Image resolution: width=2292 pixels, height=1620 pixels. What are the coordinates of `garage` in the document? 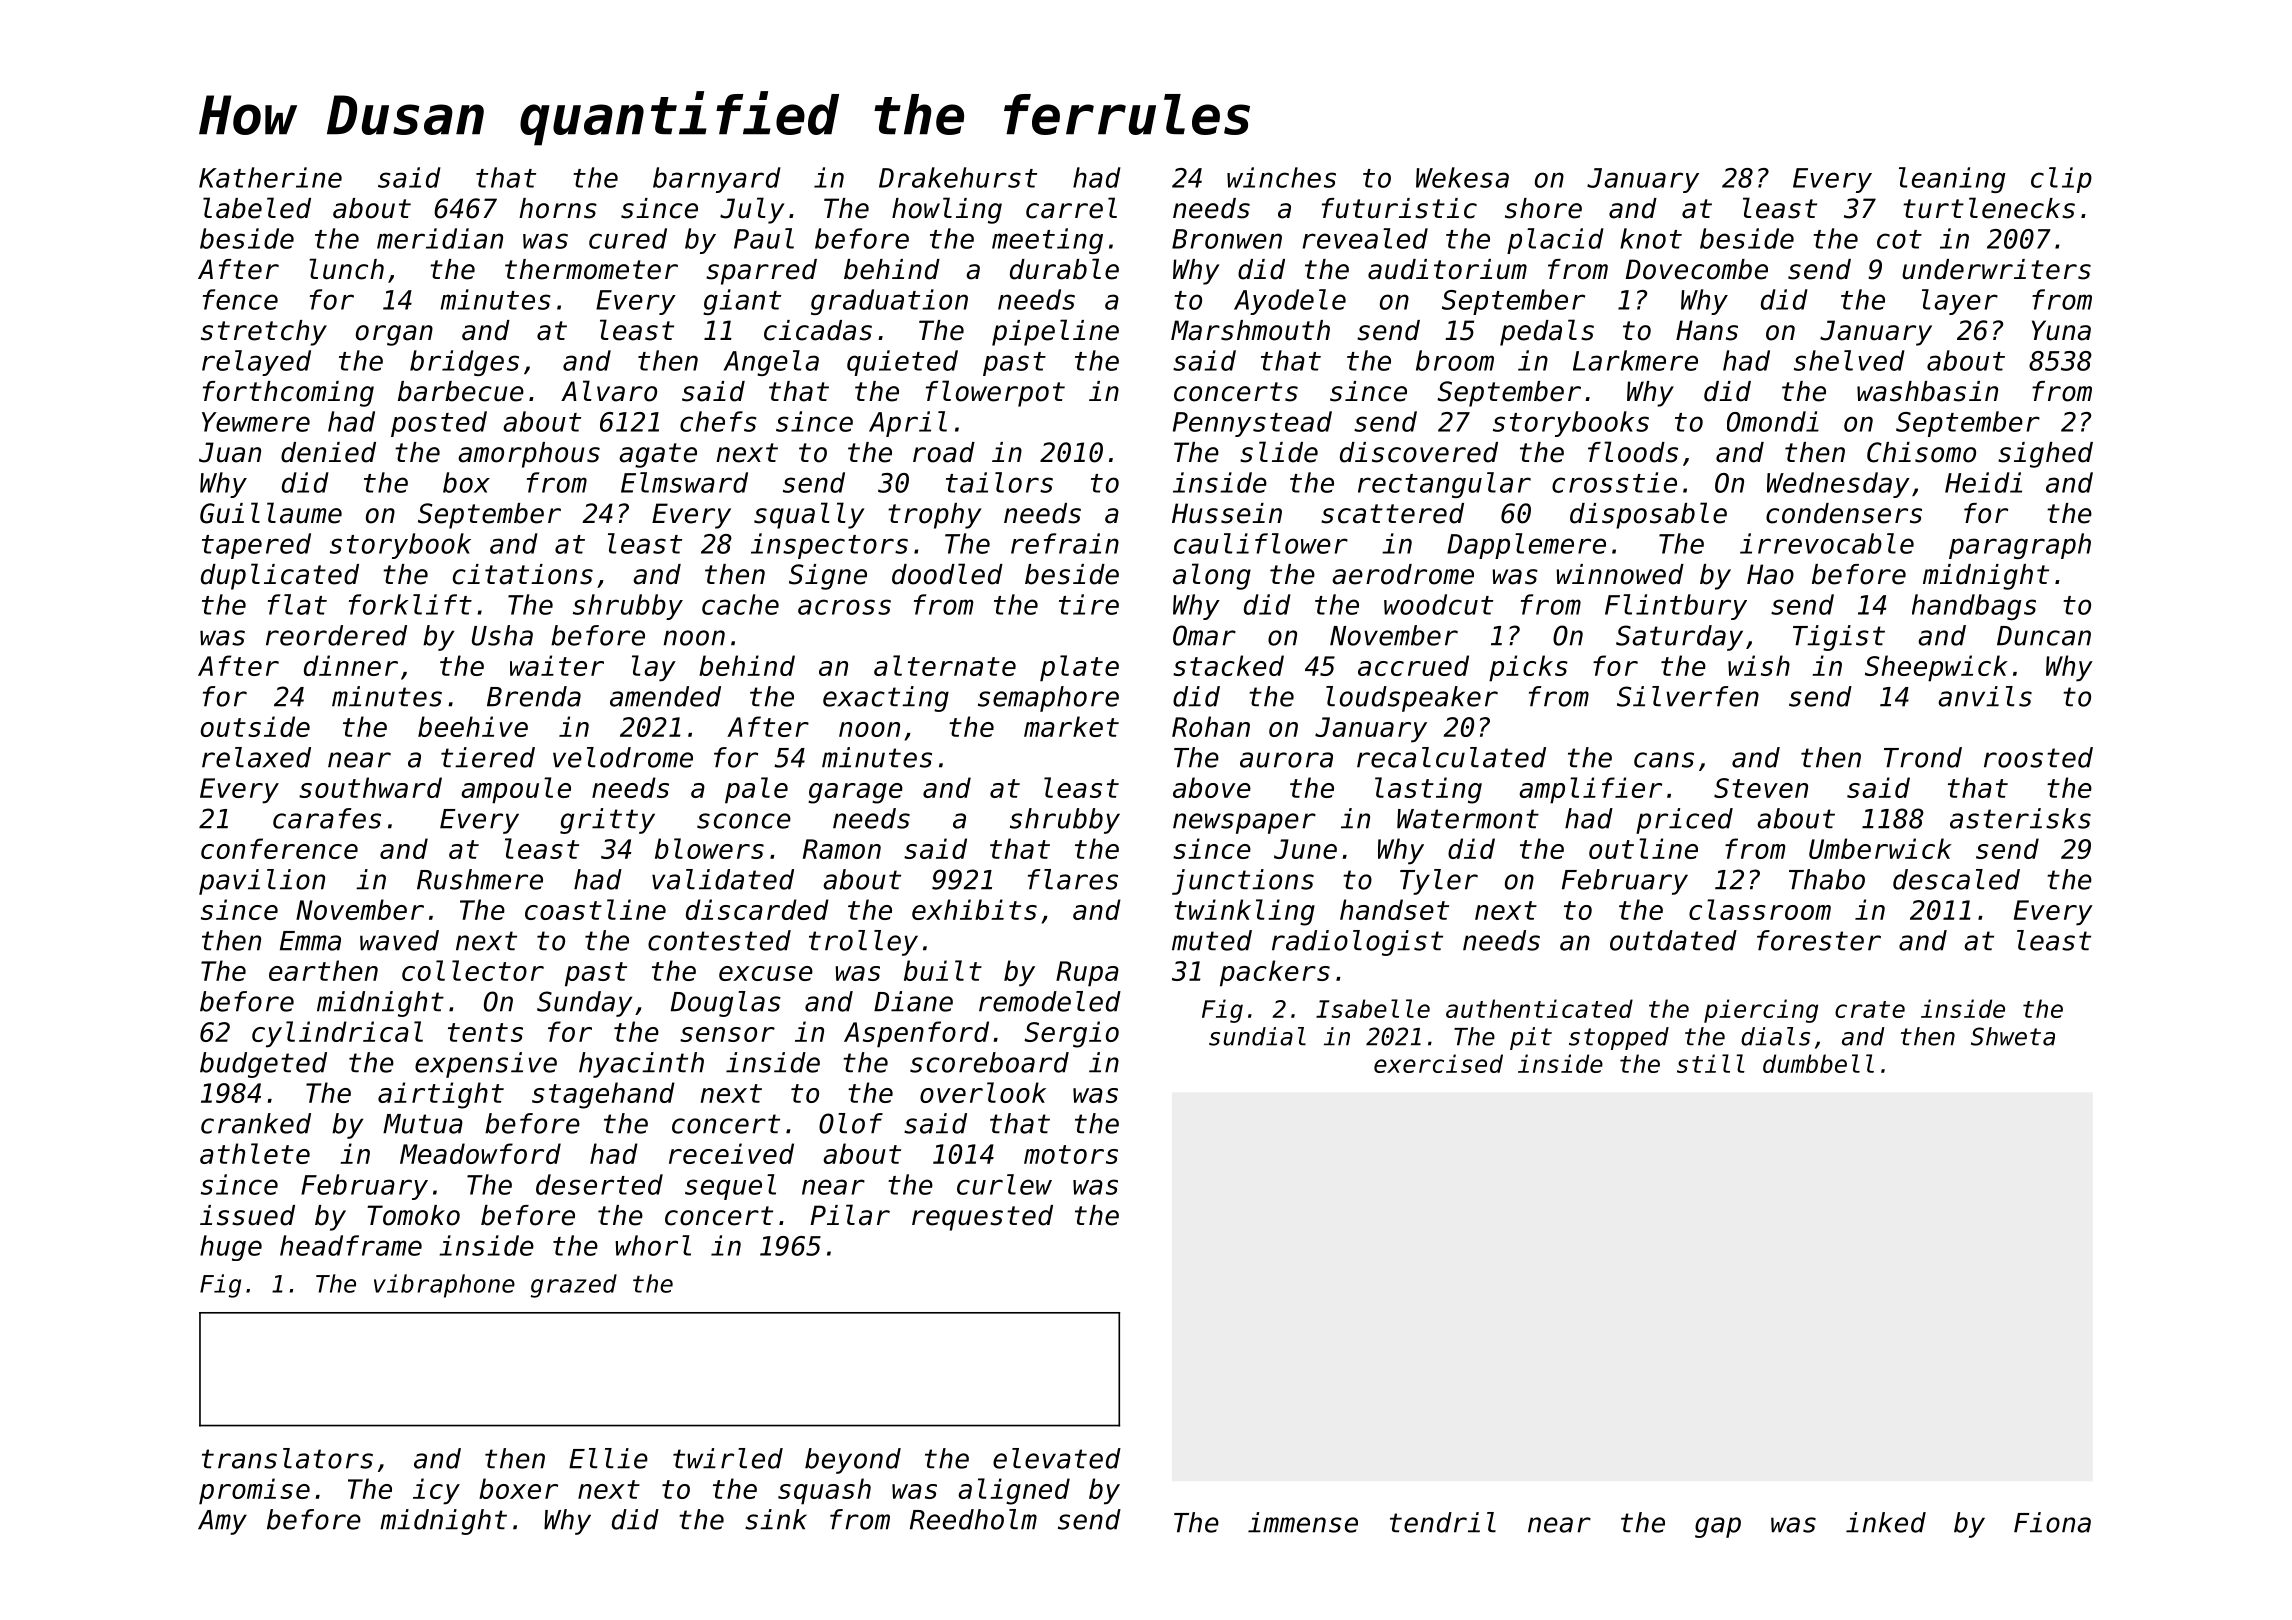 It's located at (855, 793).
